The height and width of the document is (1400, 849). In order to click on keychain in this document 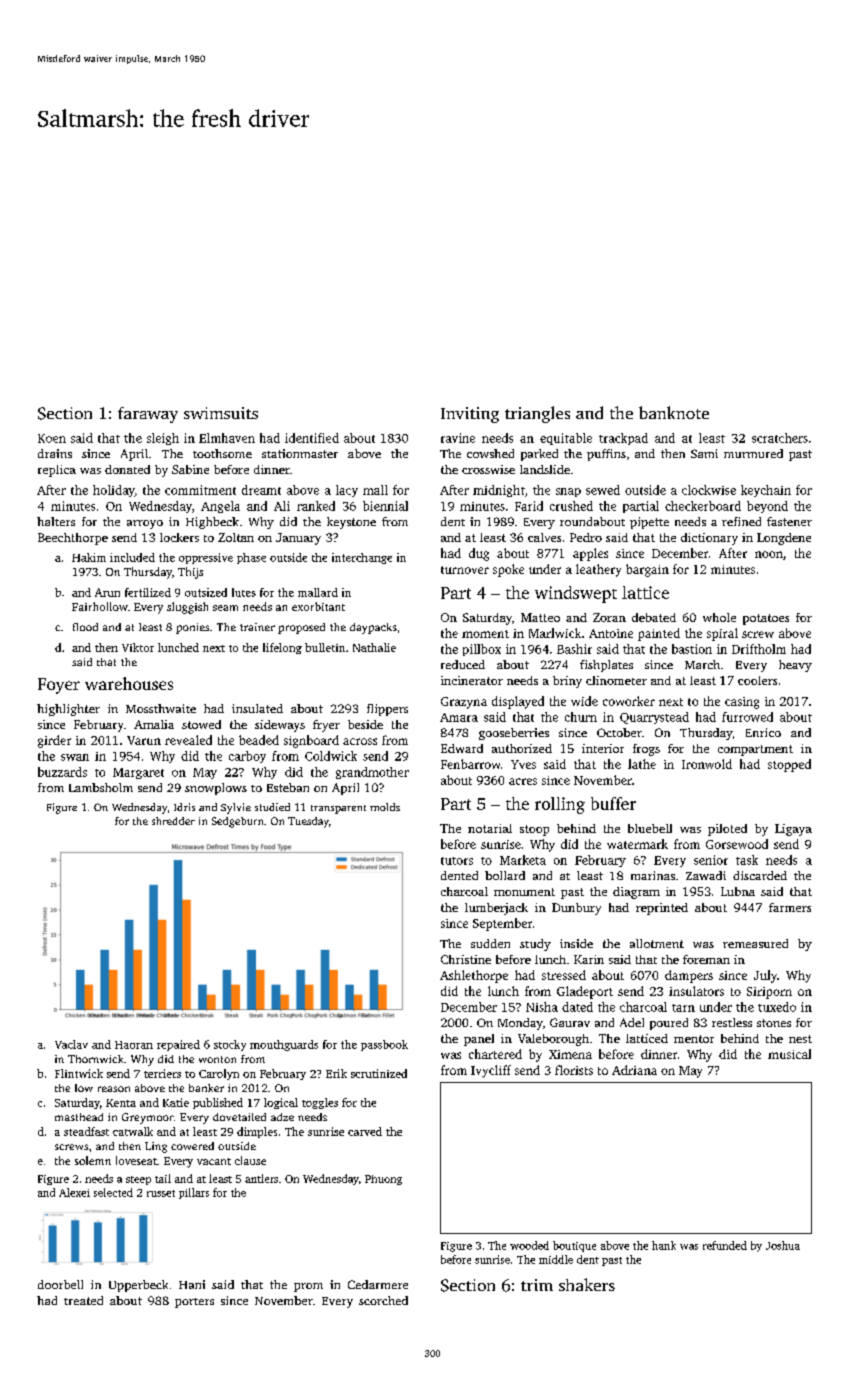, I will do `click(766, 491)`.
